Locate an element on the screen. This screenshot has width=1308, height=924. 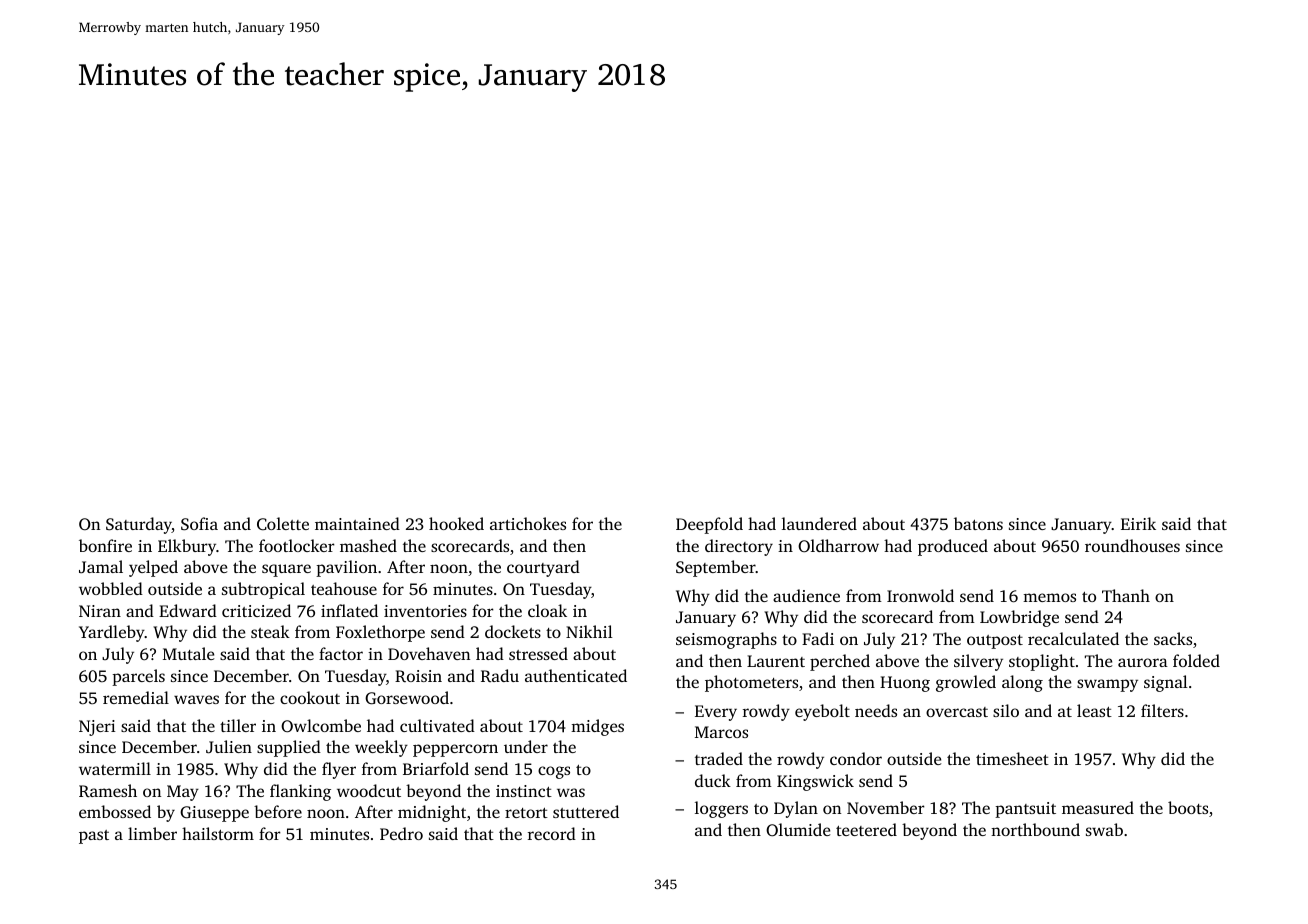
Thanh is located at coordinates (1126, 595).
